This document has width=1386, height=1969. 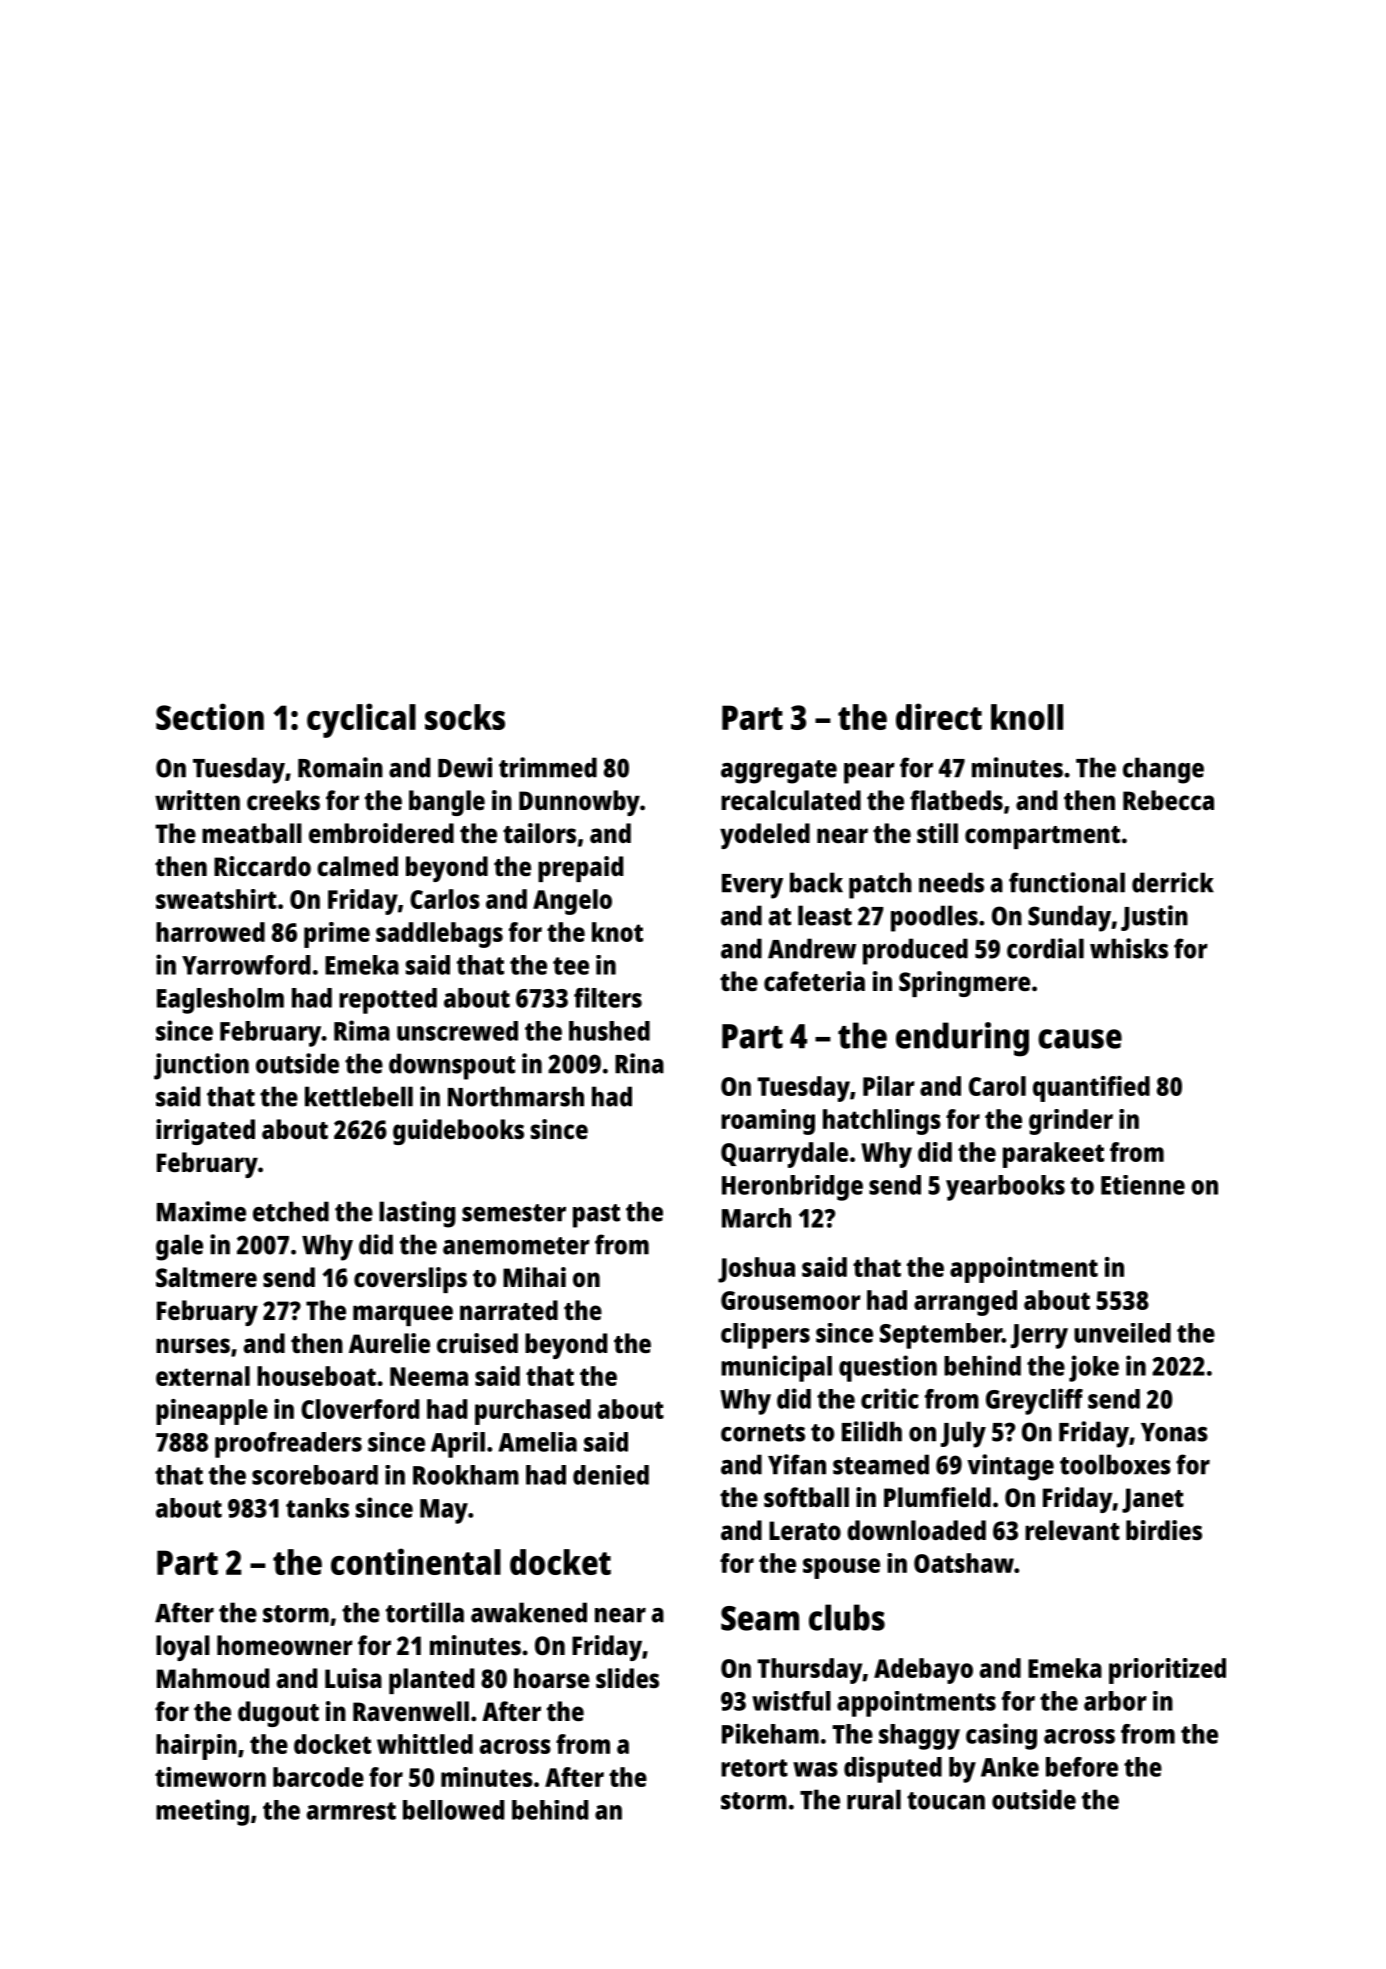 I want to click on knoll, so click(x=1027, y=717).
